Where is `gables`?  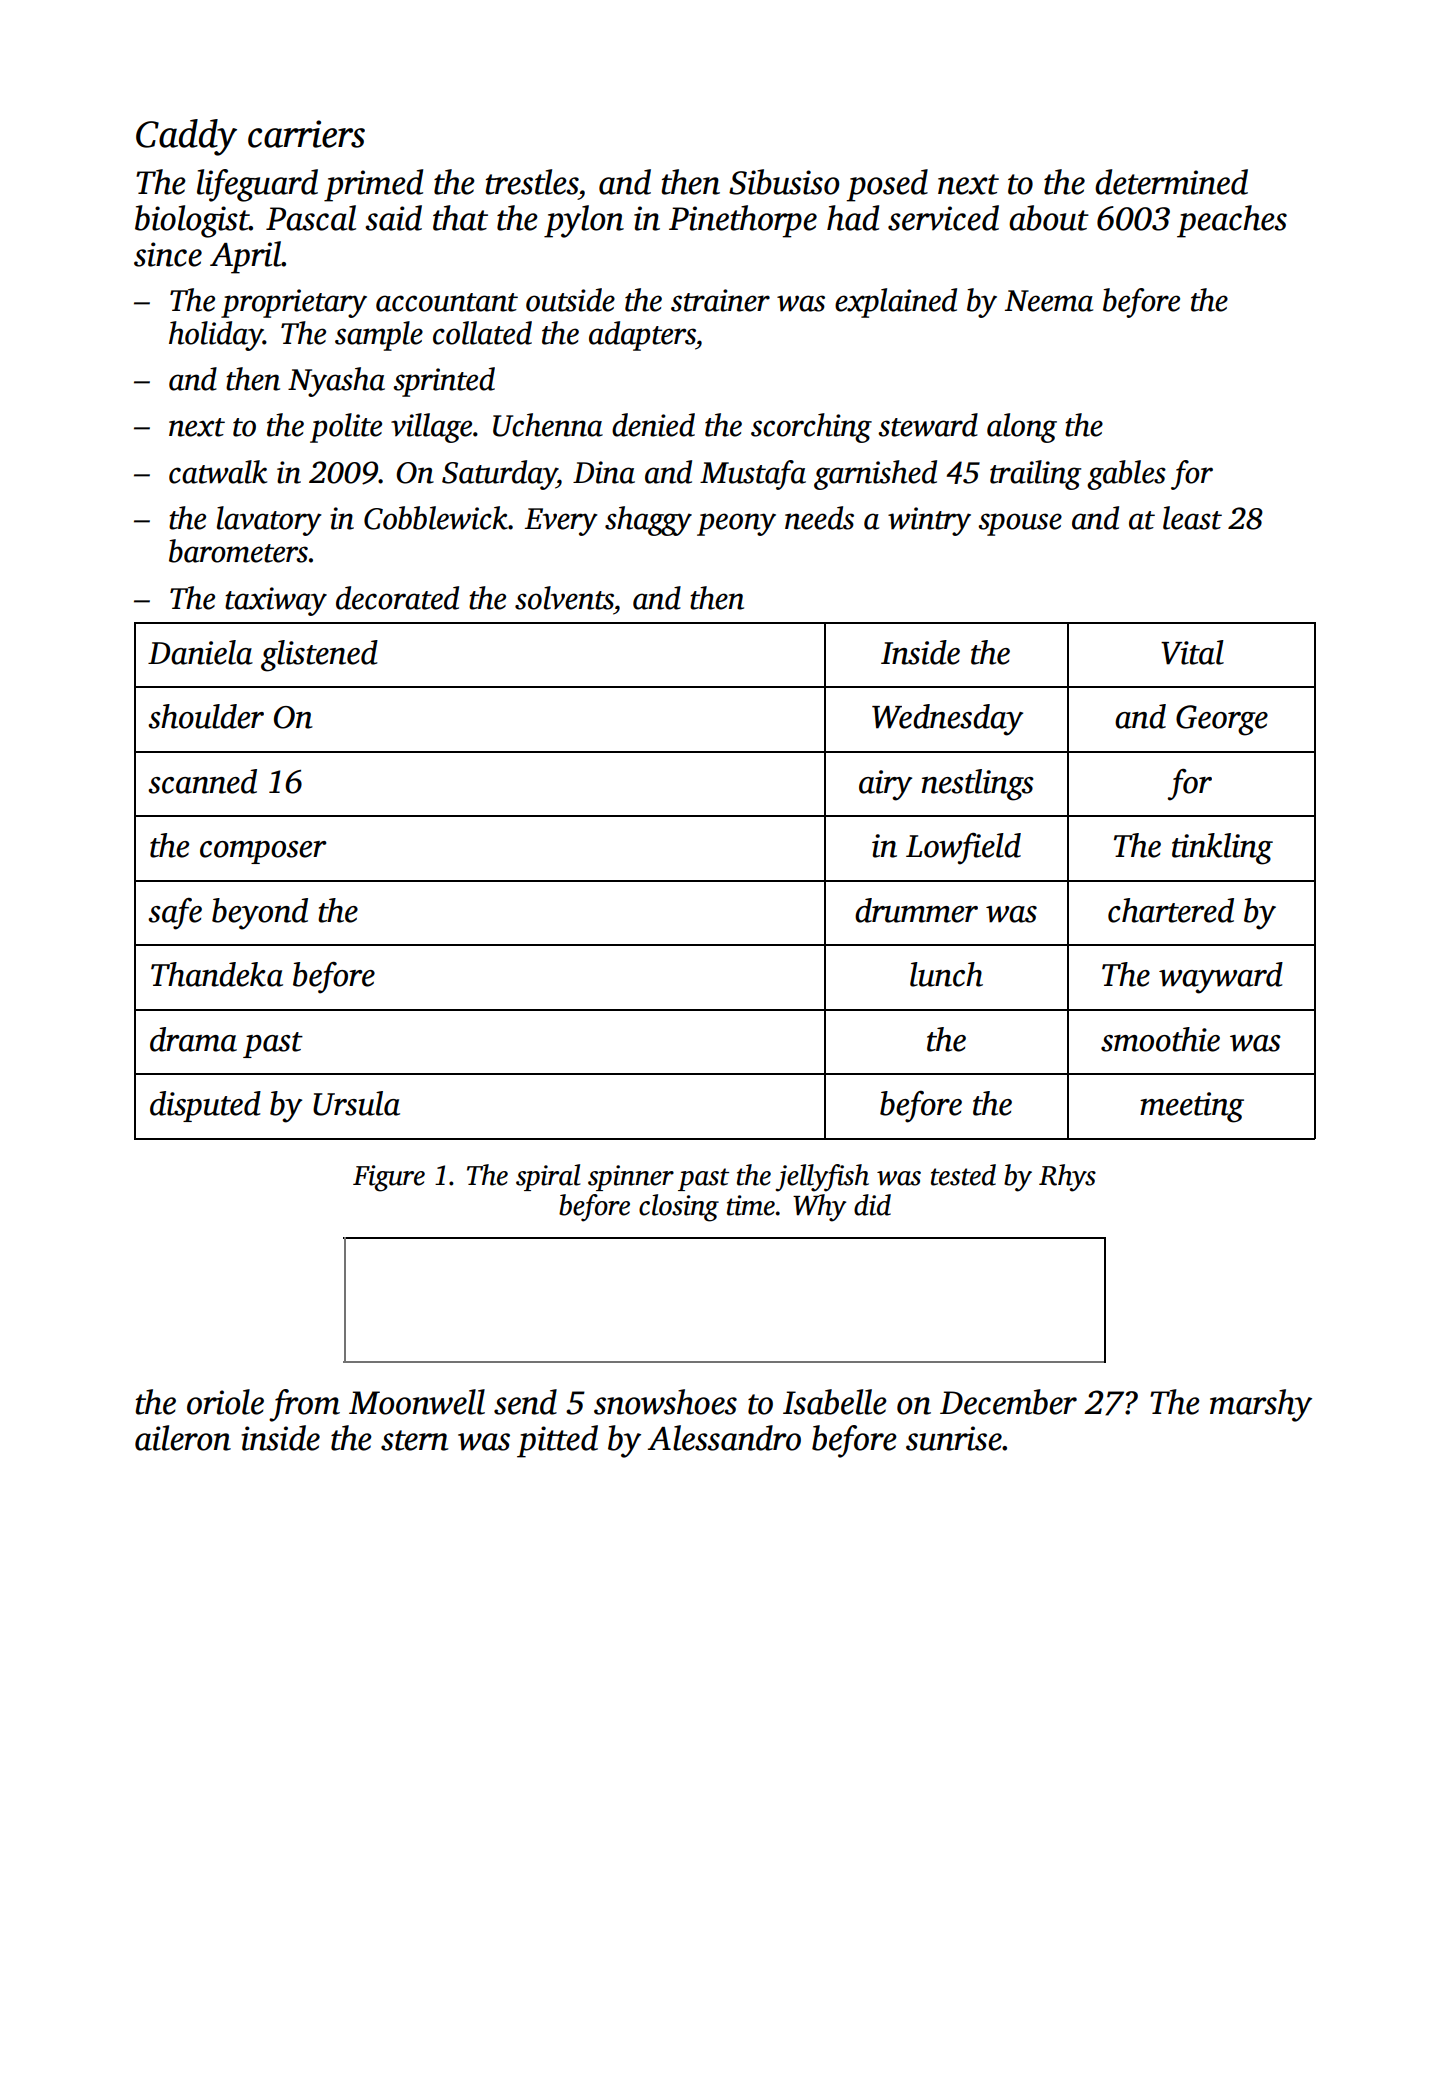 gables is located at coordinates (1126, 475).
